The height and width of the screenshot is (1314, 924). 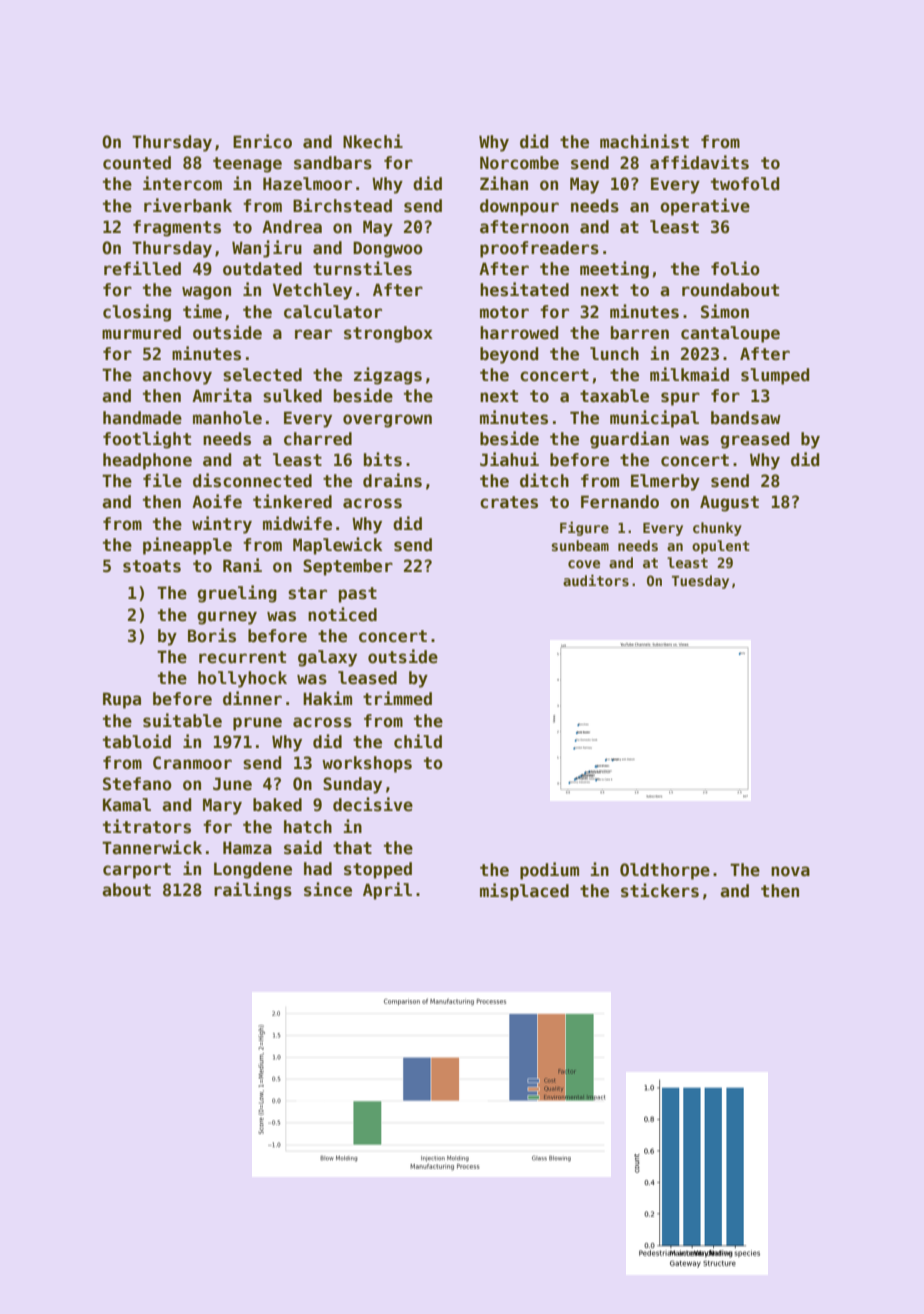 What do you see at coordinates (147, 440) in the screenshot?
I see `footlight` at bounding box center [147, 440].
